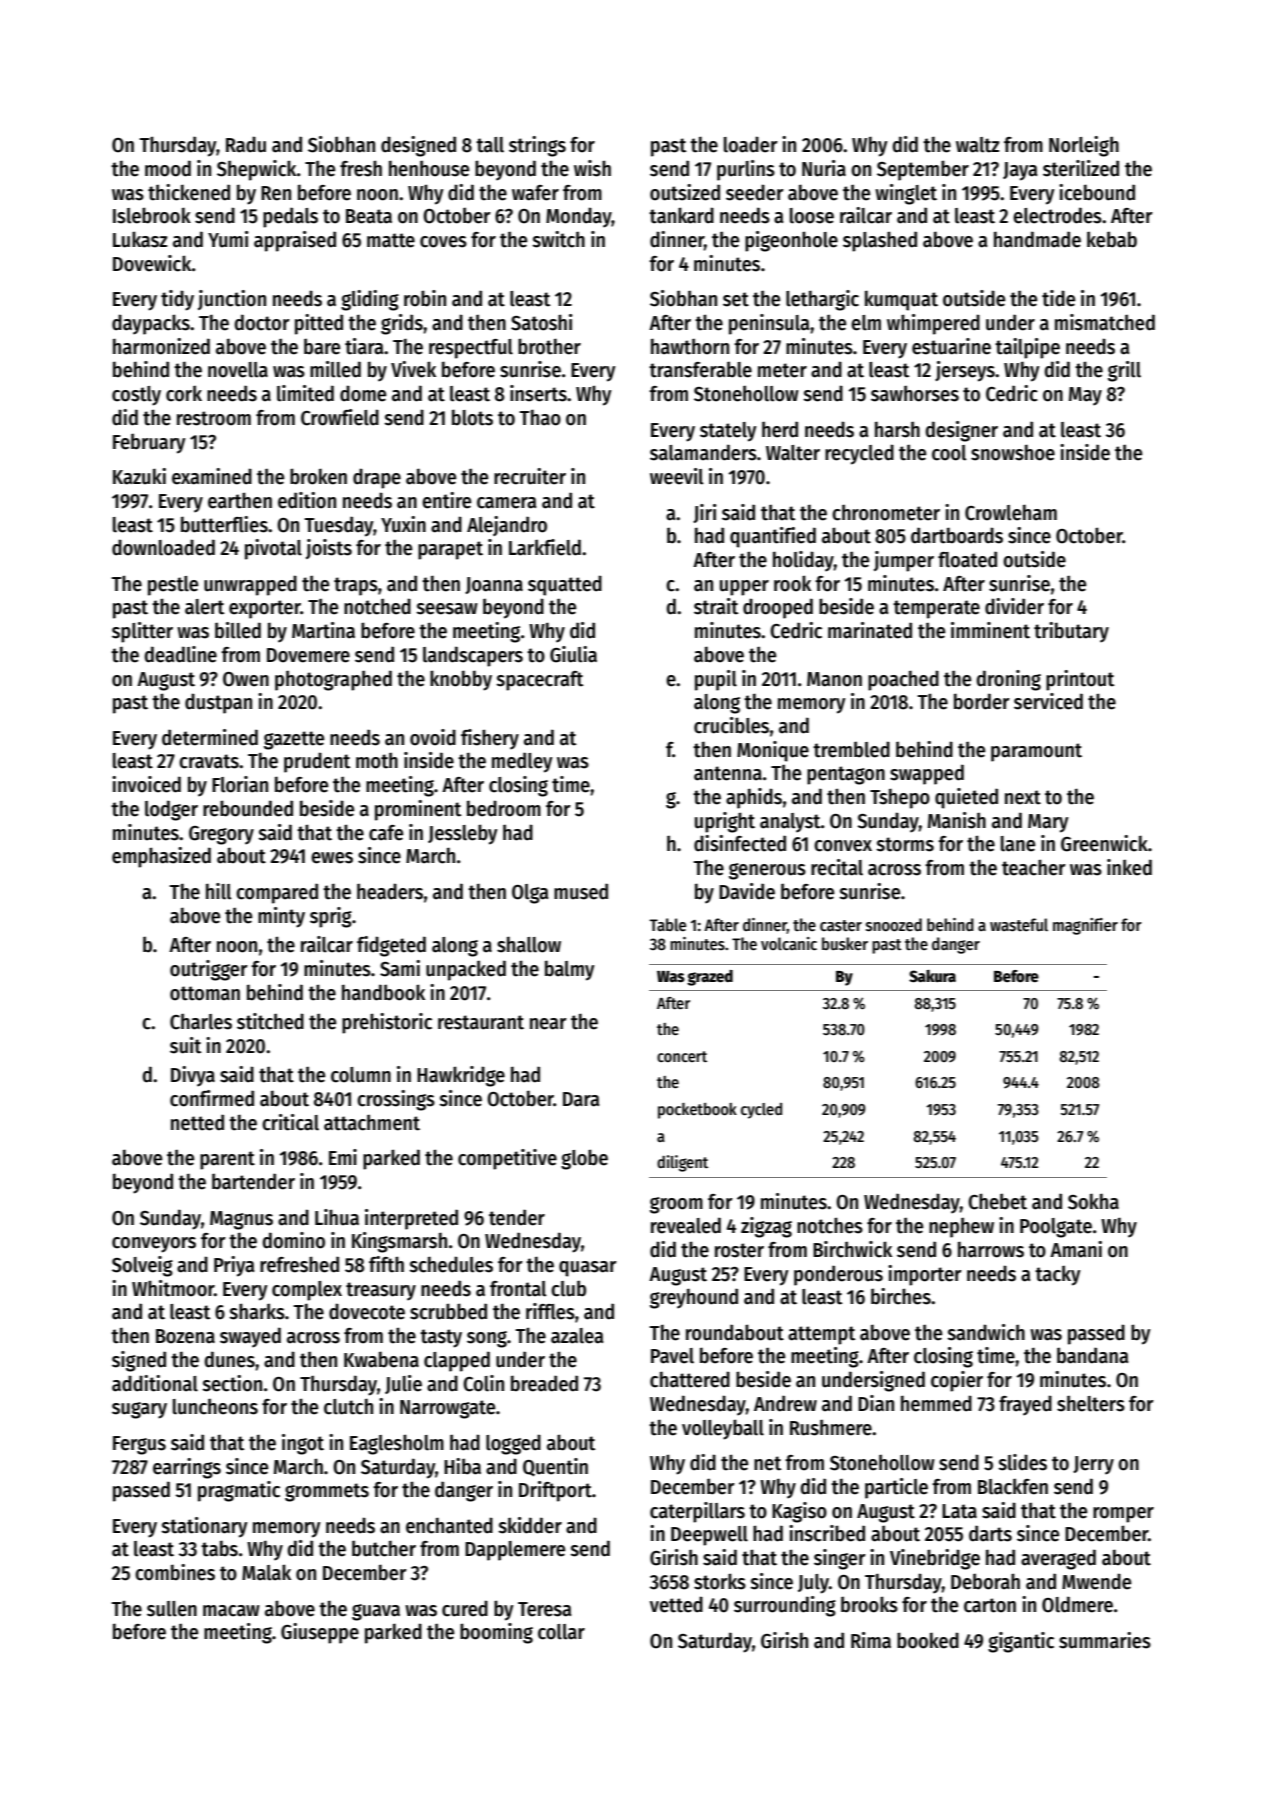 The image size is (1269, 1795). What do you see at coordinates (928, 1640) in the document?
I see `booked` at bounding box center [928, 1640].
